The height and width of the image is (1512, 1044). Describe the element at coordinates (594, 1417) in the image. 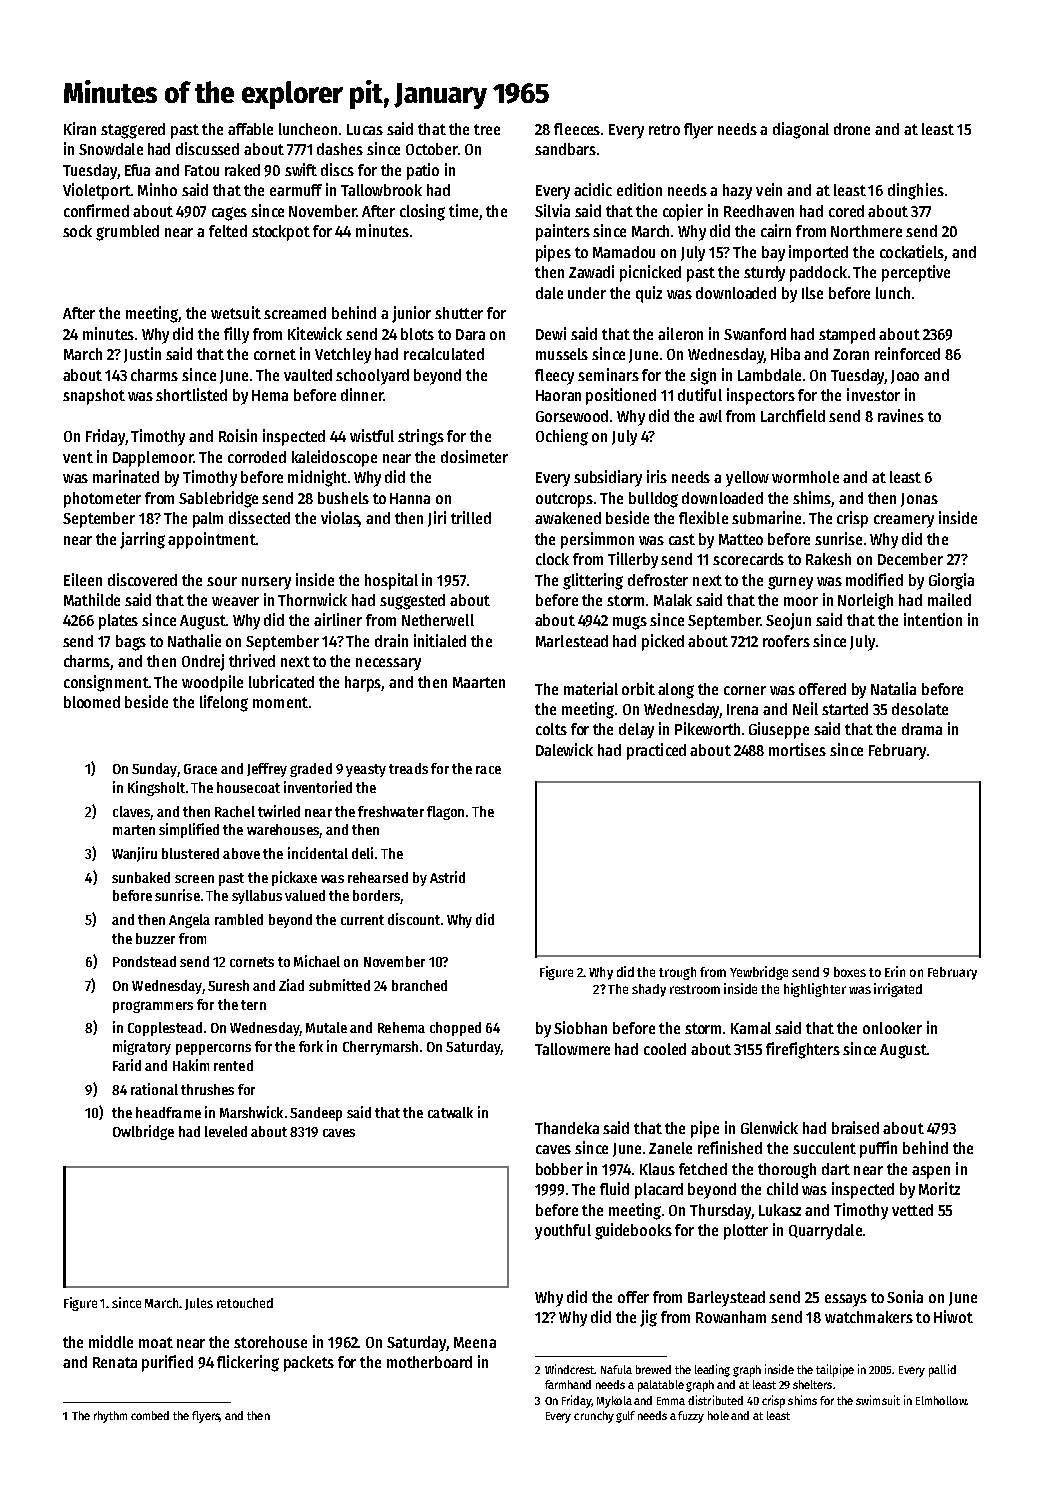

I see `crunchy` at that location.
